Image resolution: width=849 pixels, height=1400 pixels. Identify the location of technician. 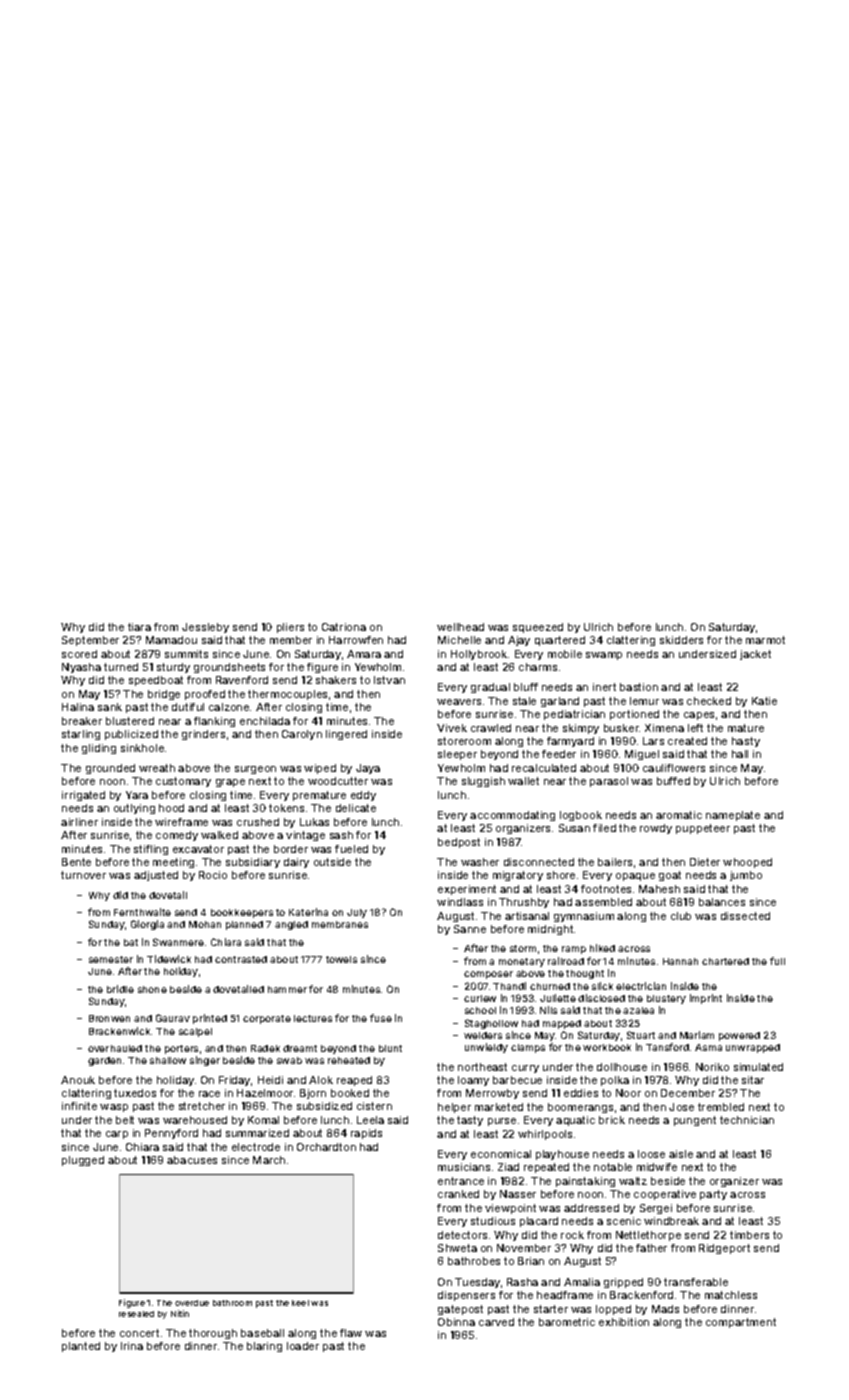
(747, 1120).
